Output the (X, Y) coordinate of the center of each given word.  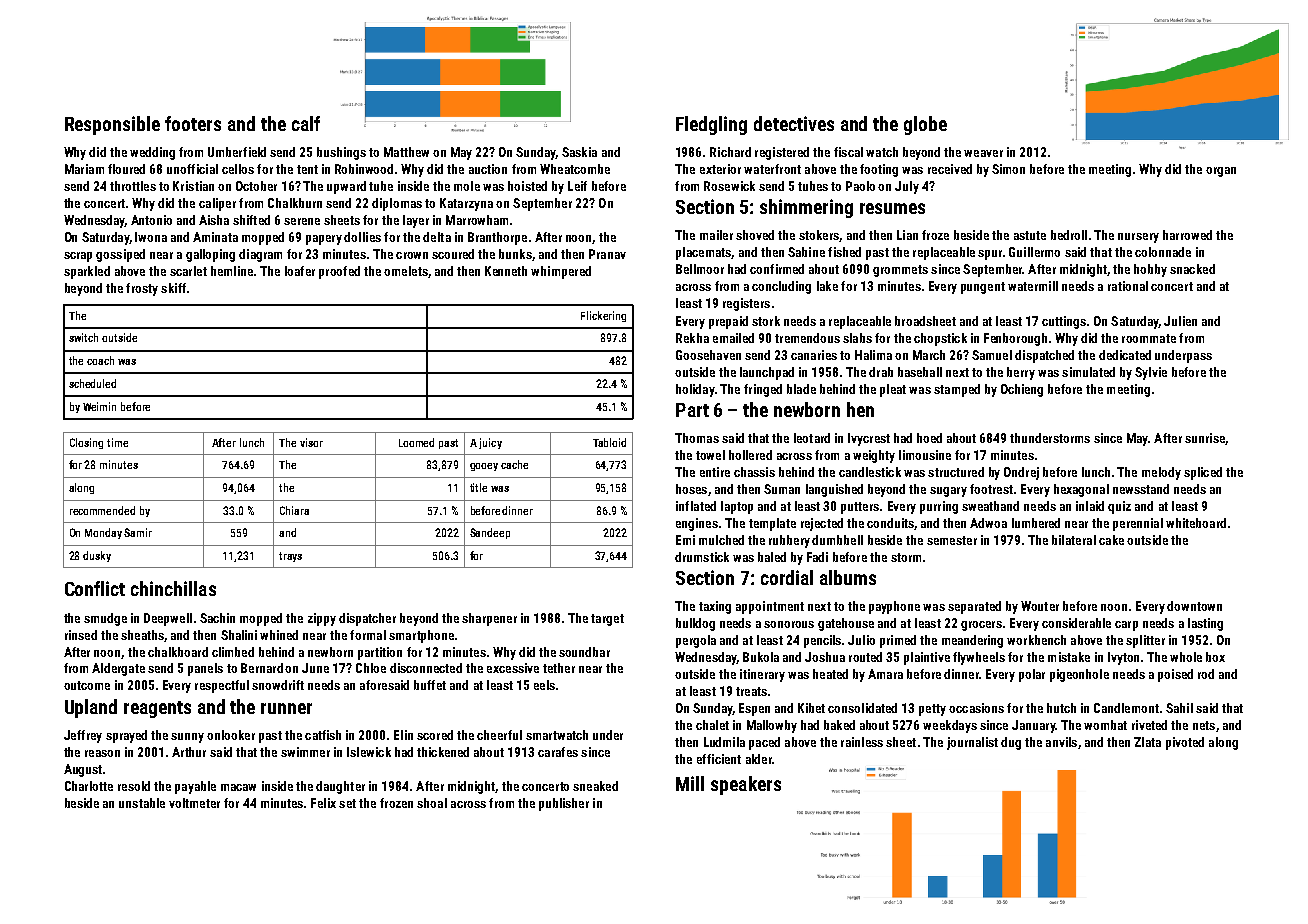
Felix (323, 803)
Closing (86, 443)
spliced (1203, 473)
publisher (564, 804)
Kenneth (506, 271)
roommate (1149, 338)
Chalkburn (295, 203)
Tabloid (609, 442)
